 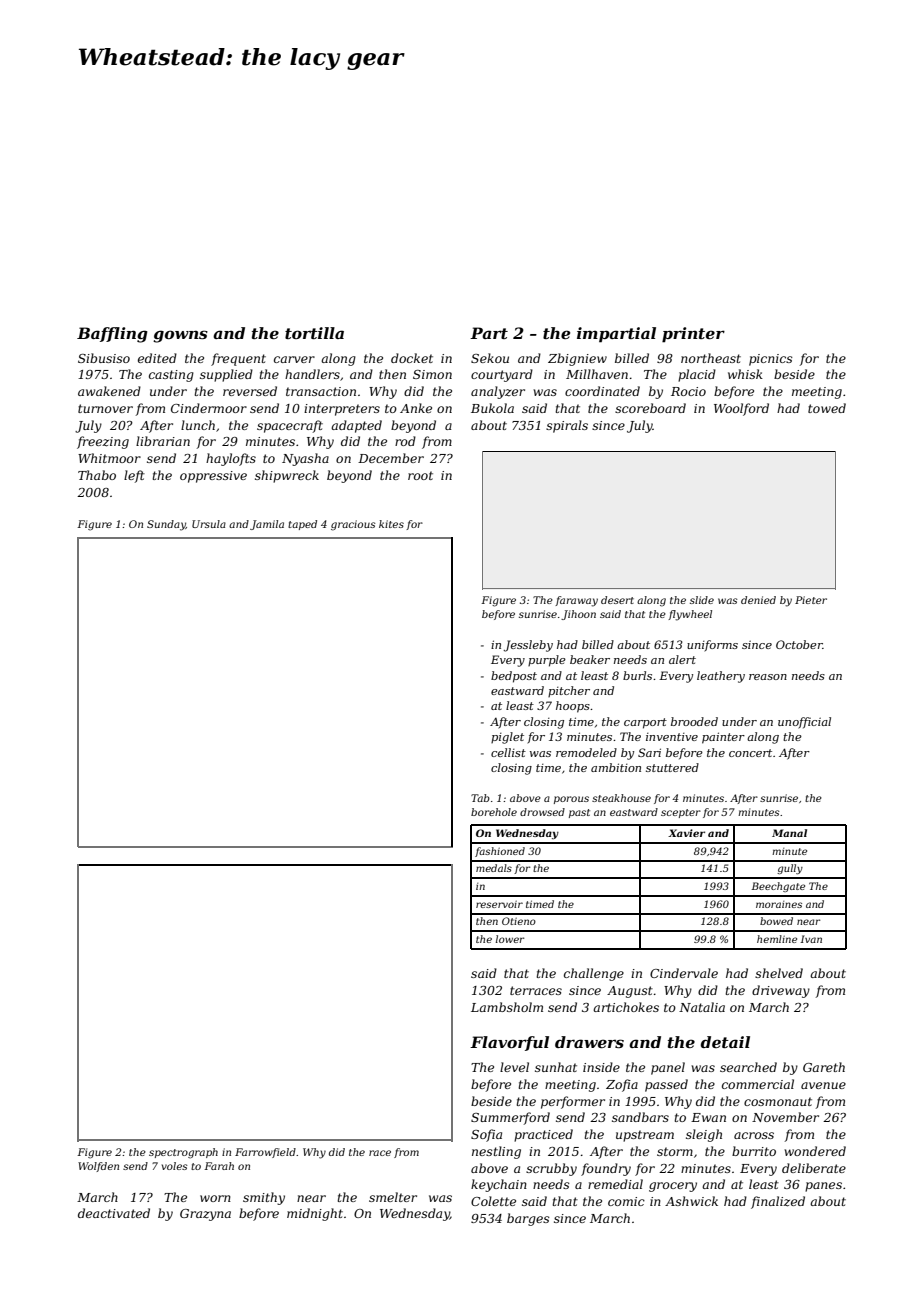 I want to click on gowns, so click(x=180, y=336).
